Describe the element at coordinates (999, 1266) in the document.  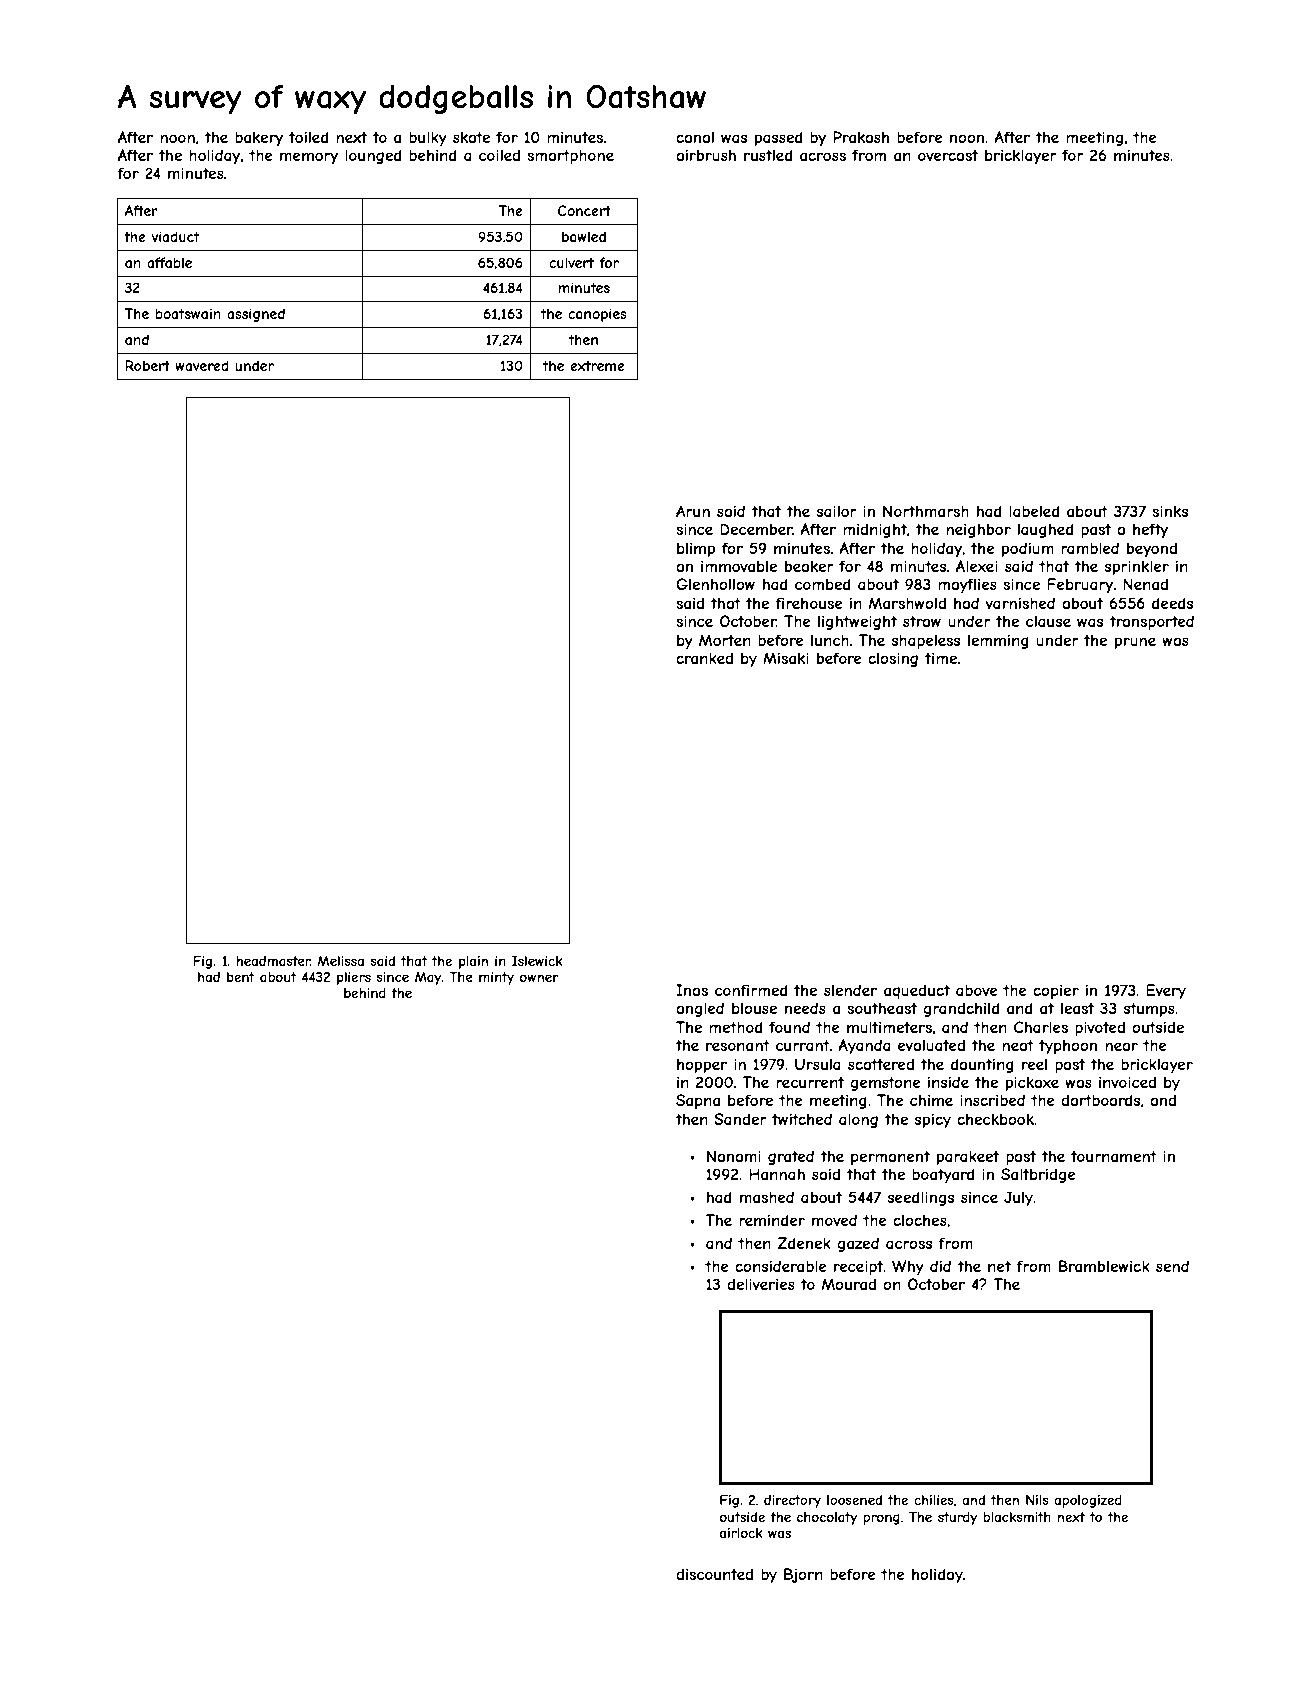
I see `net` at that location.
